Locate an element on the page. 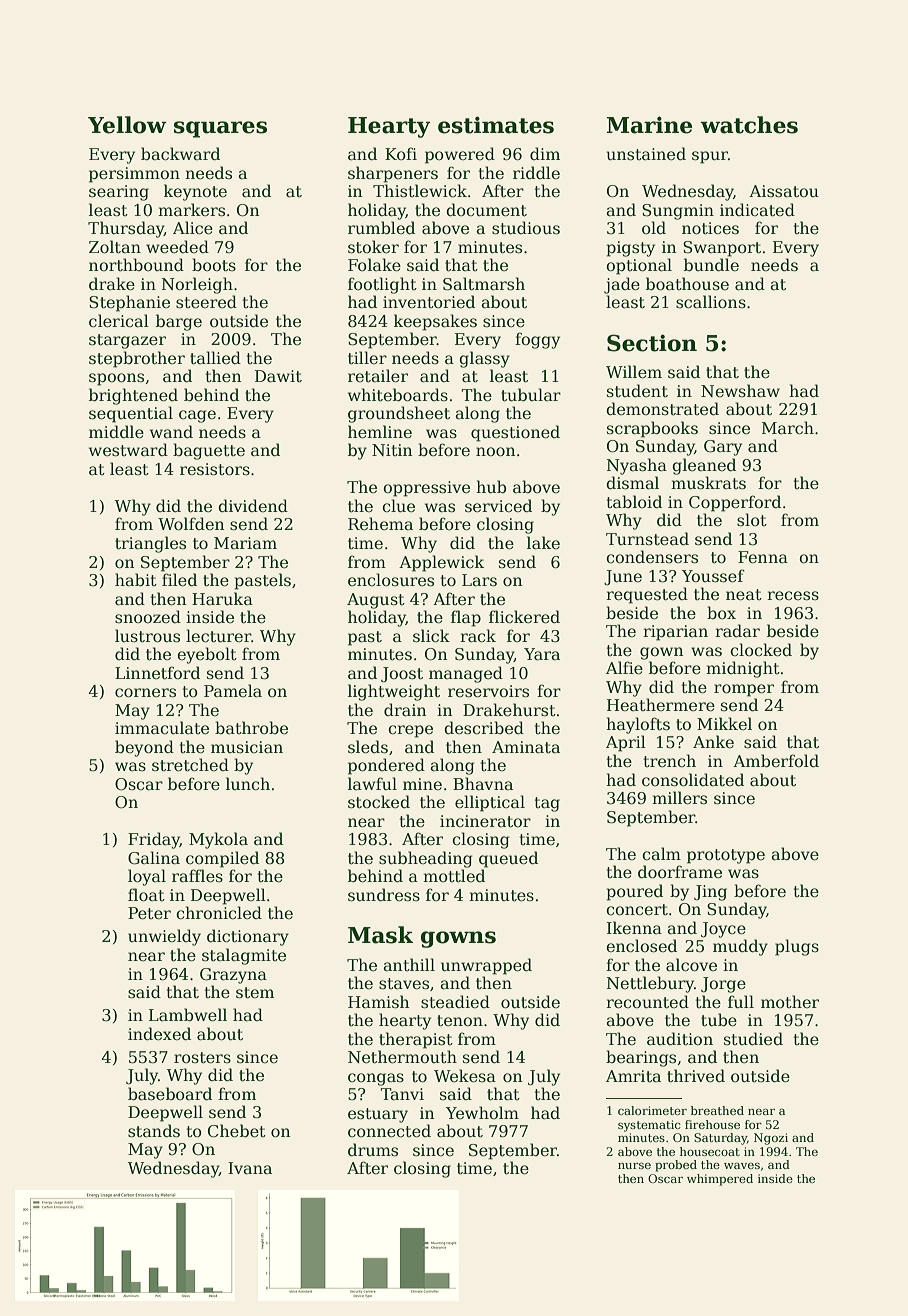 Image resolution: width=908 pixels, height=1316 pixels. boots is located at coordinates (214, 265).
